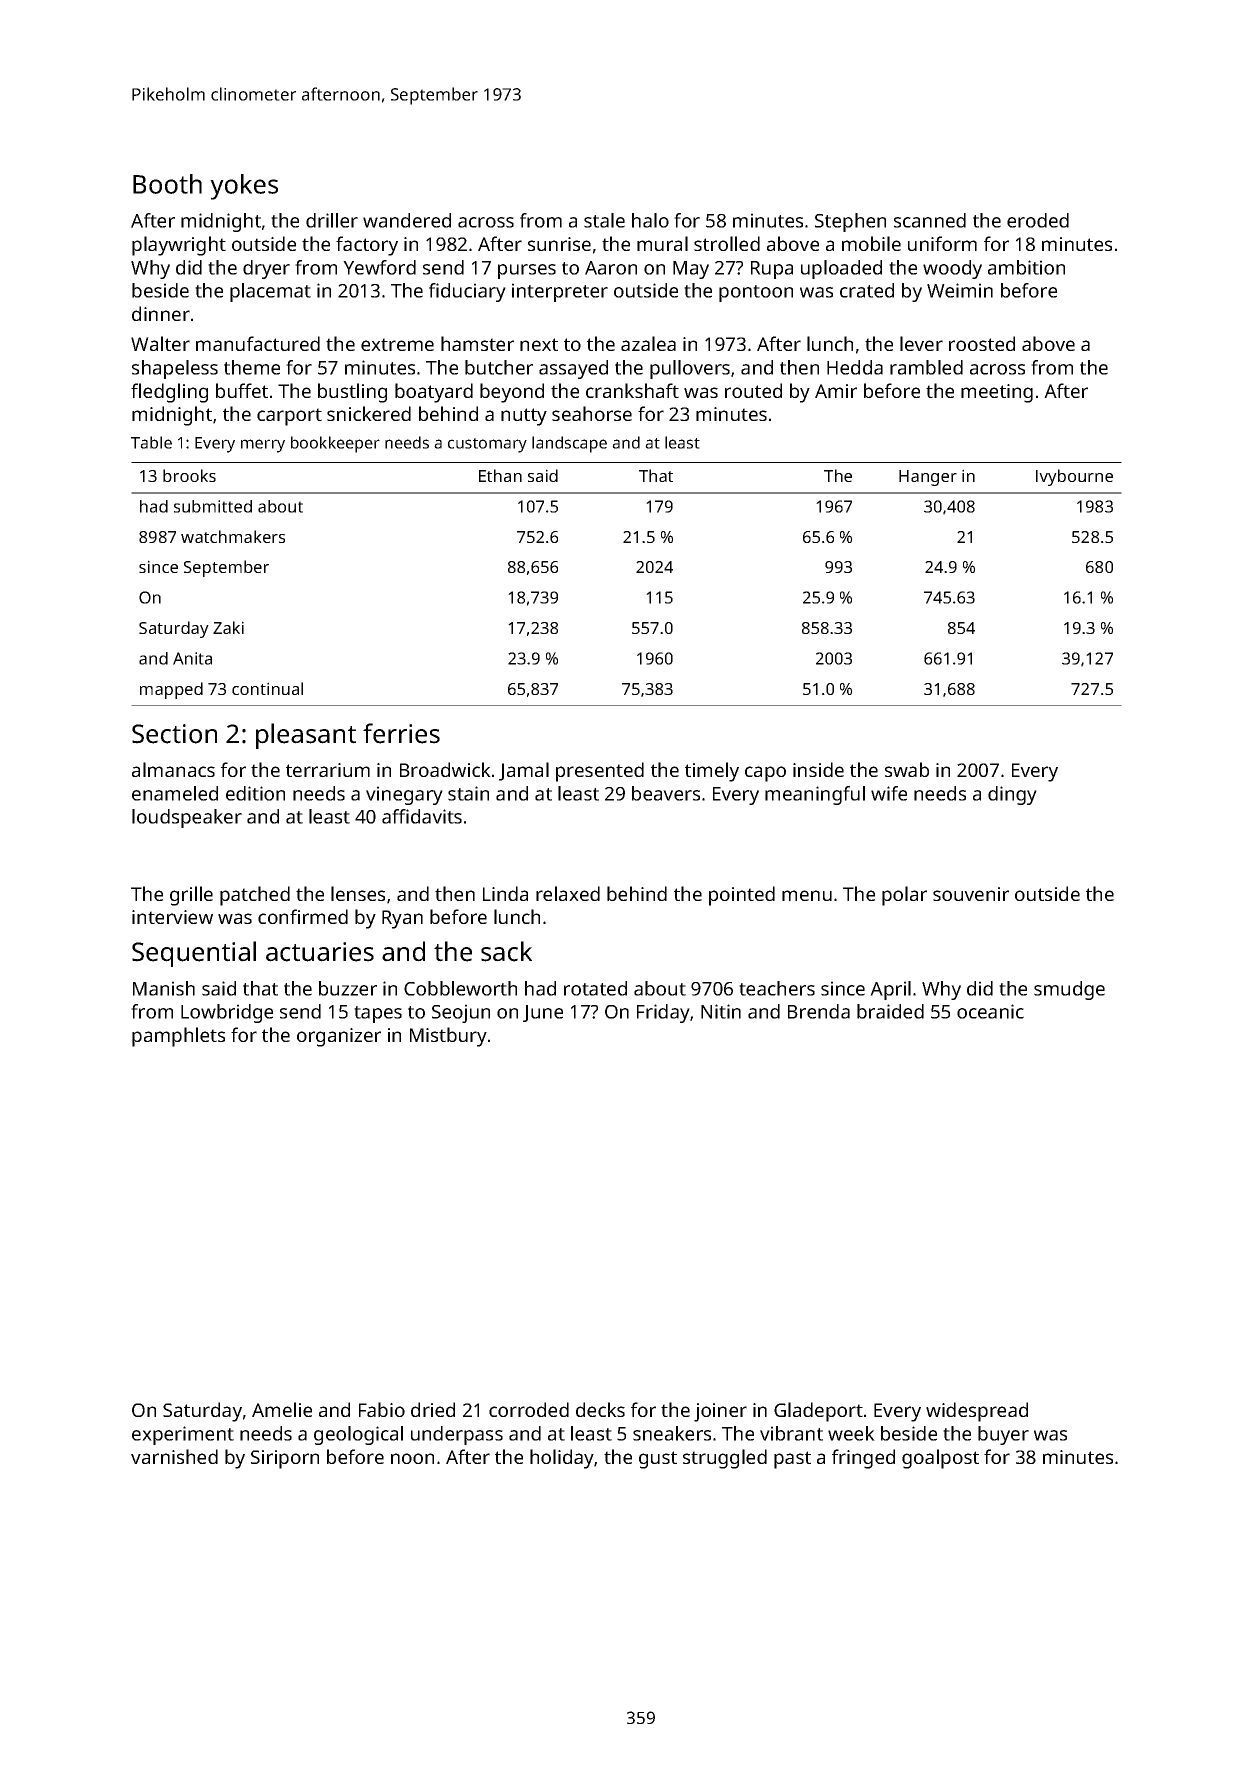 The height and width of the screenshot is (1772, 1253). What do you see at coordinates (244, 187) in the screenshot?
I see `yokes` at bounding box center [244, 187].
